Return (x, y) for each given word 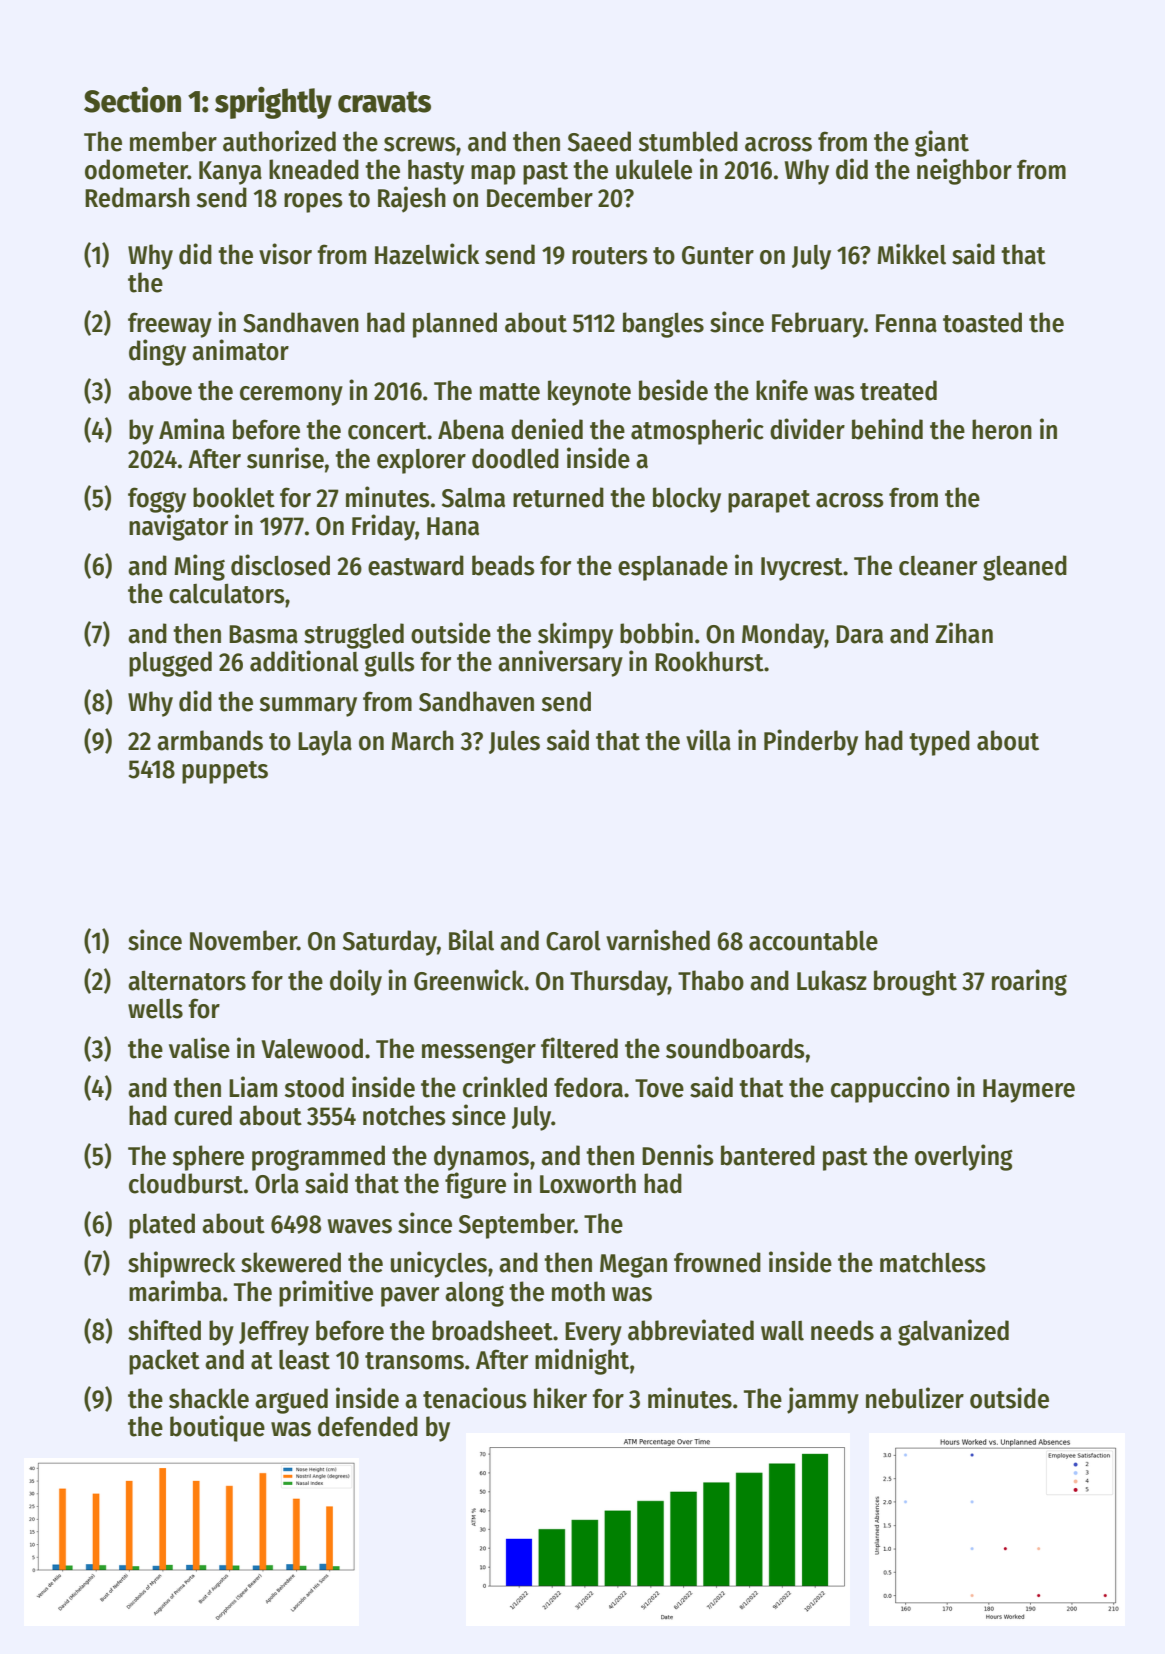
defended (368, 1426)
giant (942, 143)
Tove (659, 1088)
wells (155, 1009)
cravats (384, 102)
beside (673, 390)
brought (915, 983)
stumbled (688, 141)
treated (898, 390)
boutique (217, 1428)
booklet (234, 497)
